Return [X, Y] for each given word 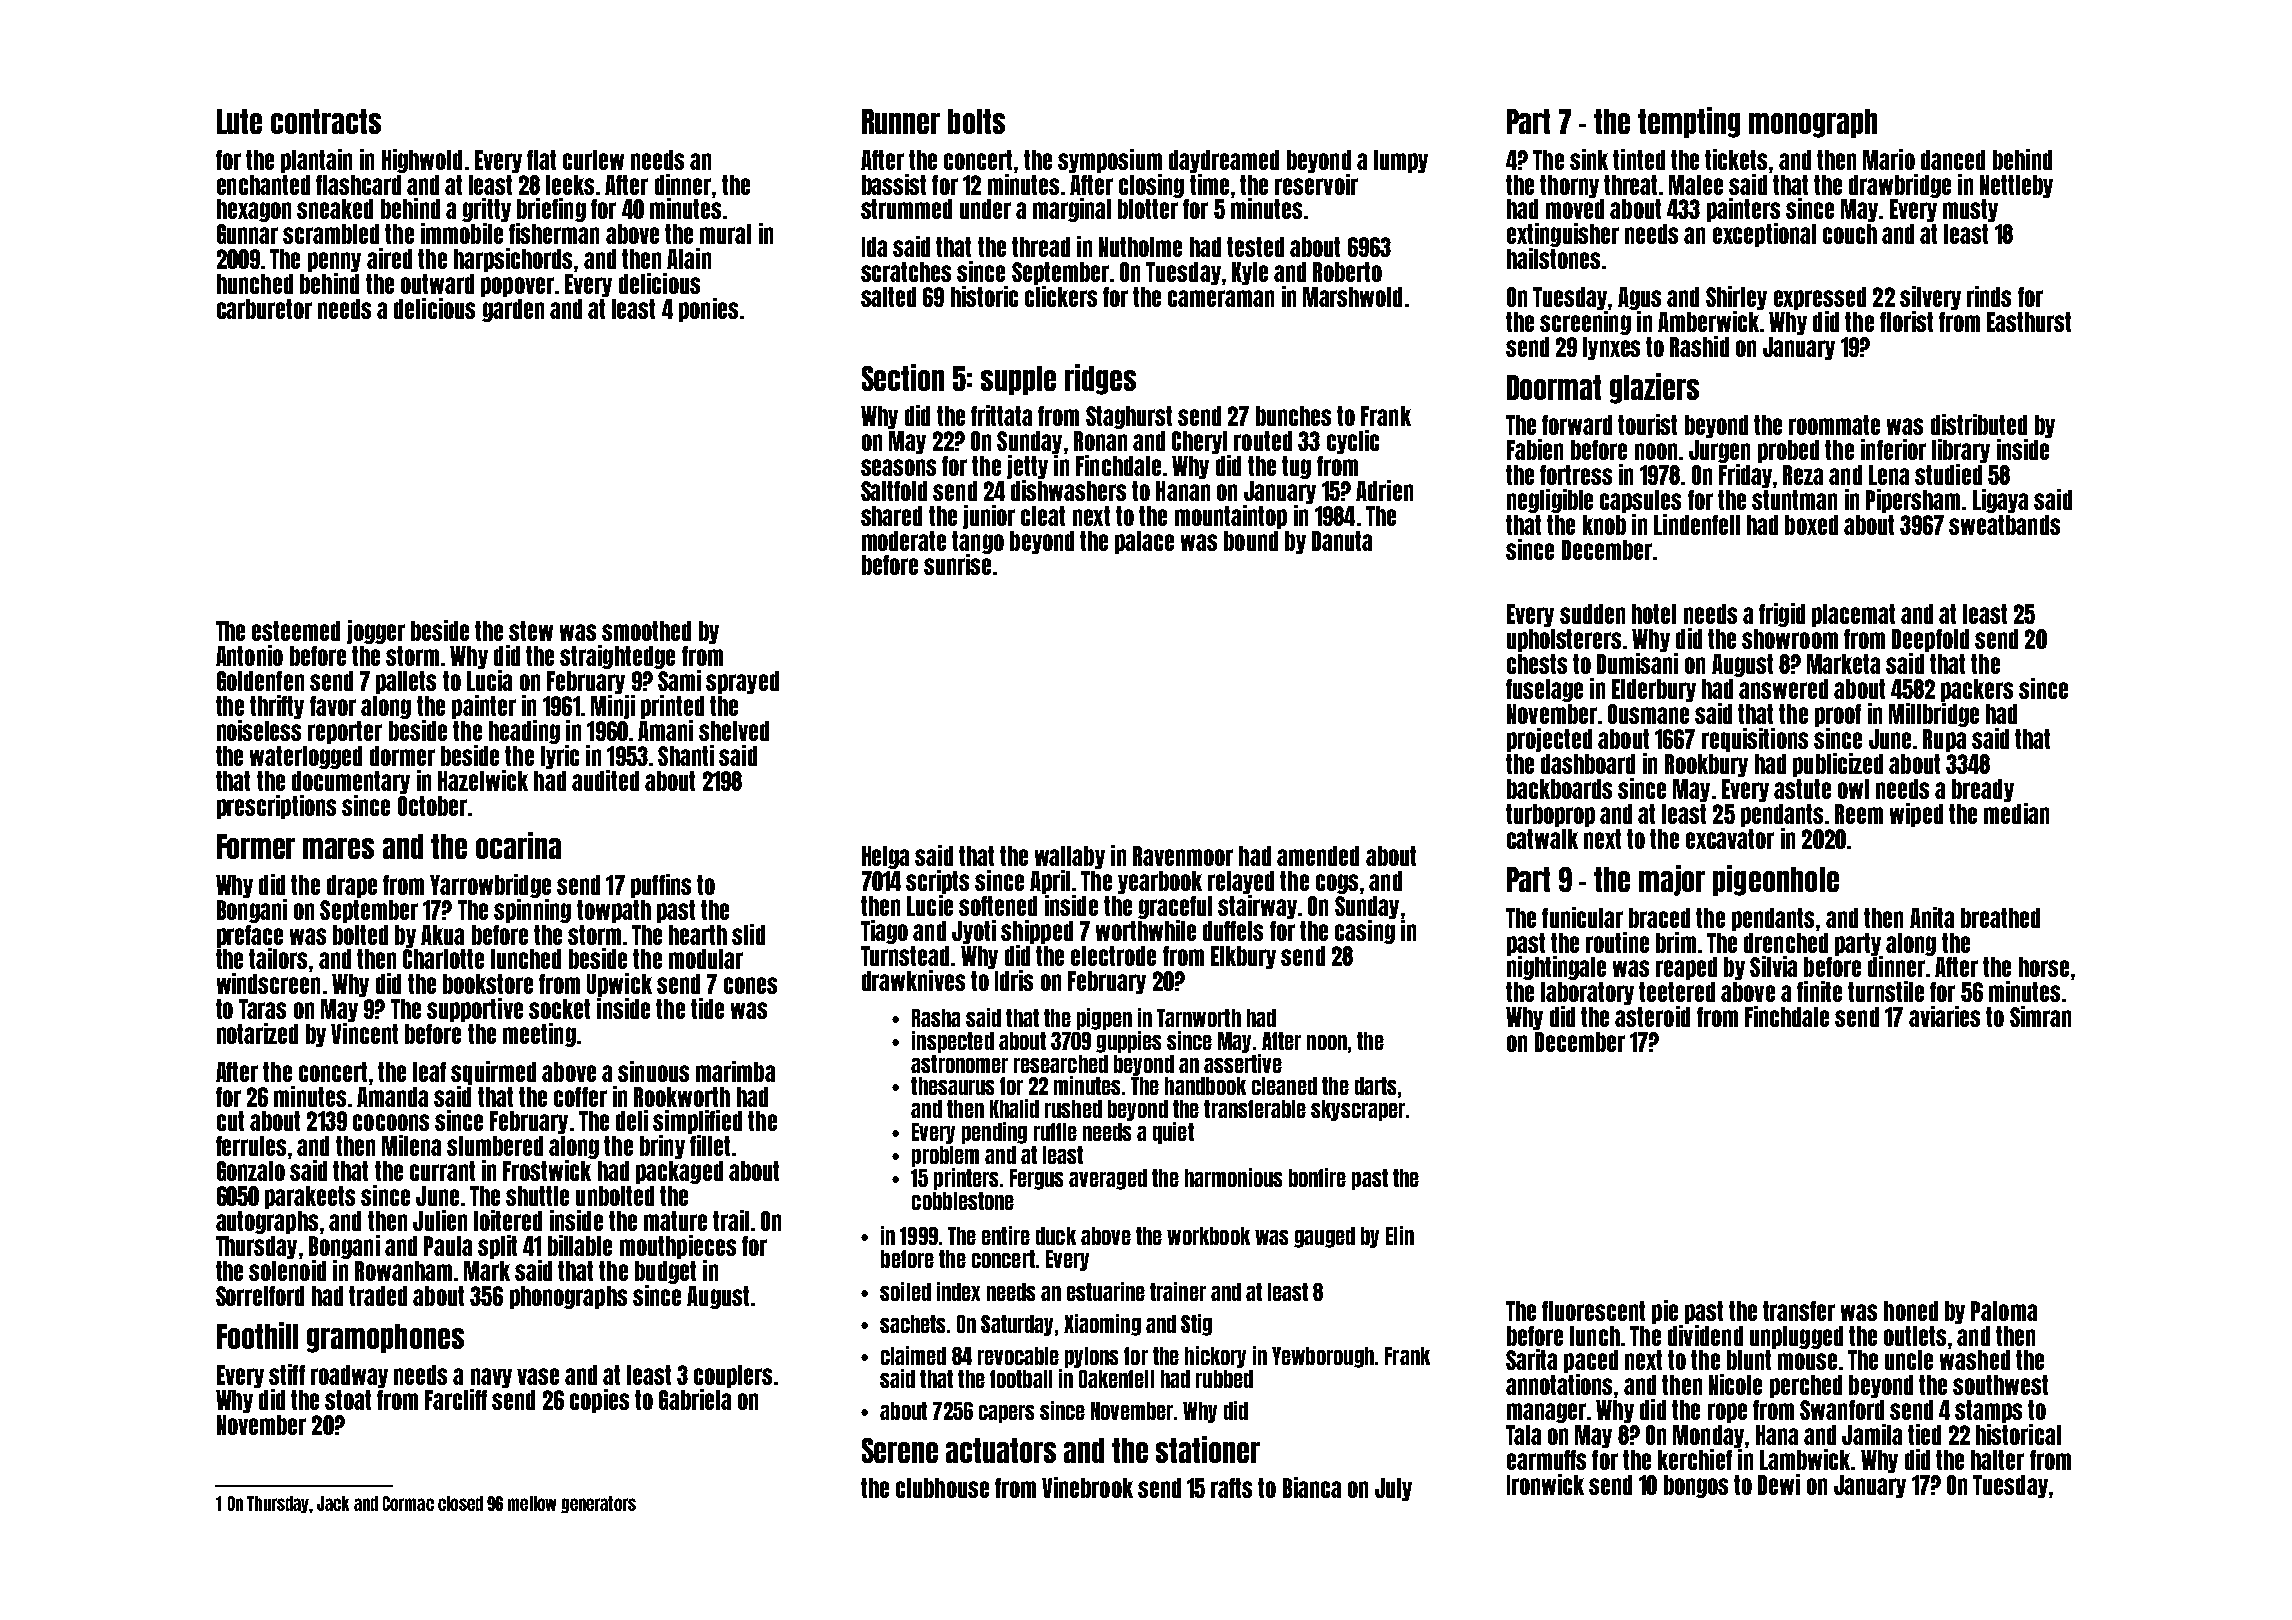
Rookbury [1706, 765]
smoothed [646, 631]
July [1393, 1489]
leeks [570, 185]
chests [1537, 664]
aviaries [1944, 1016]
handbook [1205, 1086]
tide [707, 1008]
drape [352, 886]
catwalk [1542, 839]
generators [598, 1504]
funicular [1582, 917]
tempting [1689, 122]
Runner [901, 121]
